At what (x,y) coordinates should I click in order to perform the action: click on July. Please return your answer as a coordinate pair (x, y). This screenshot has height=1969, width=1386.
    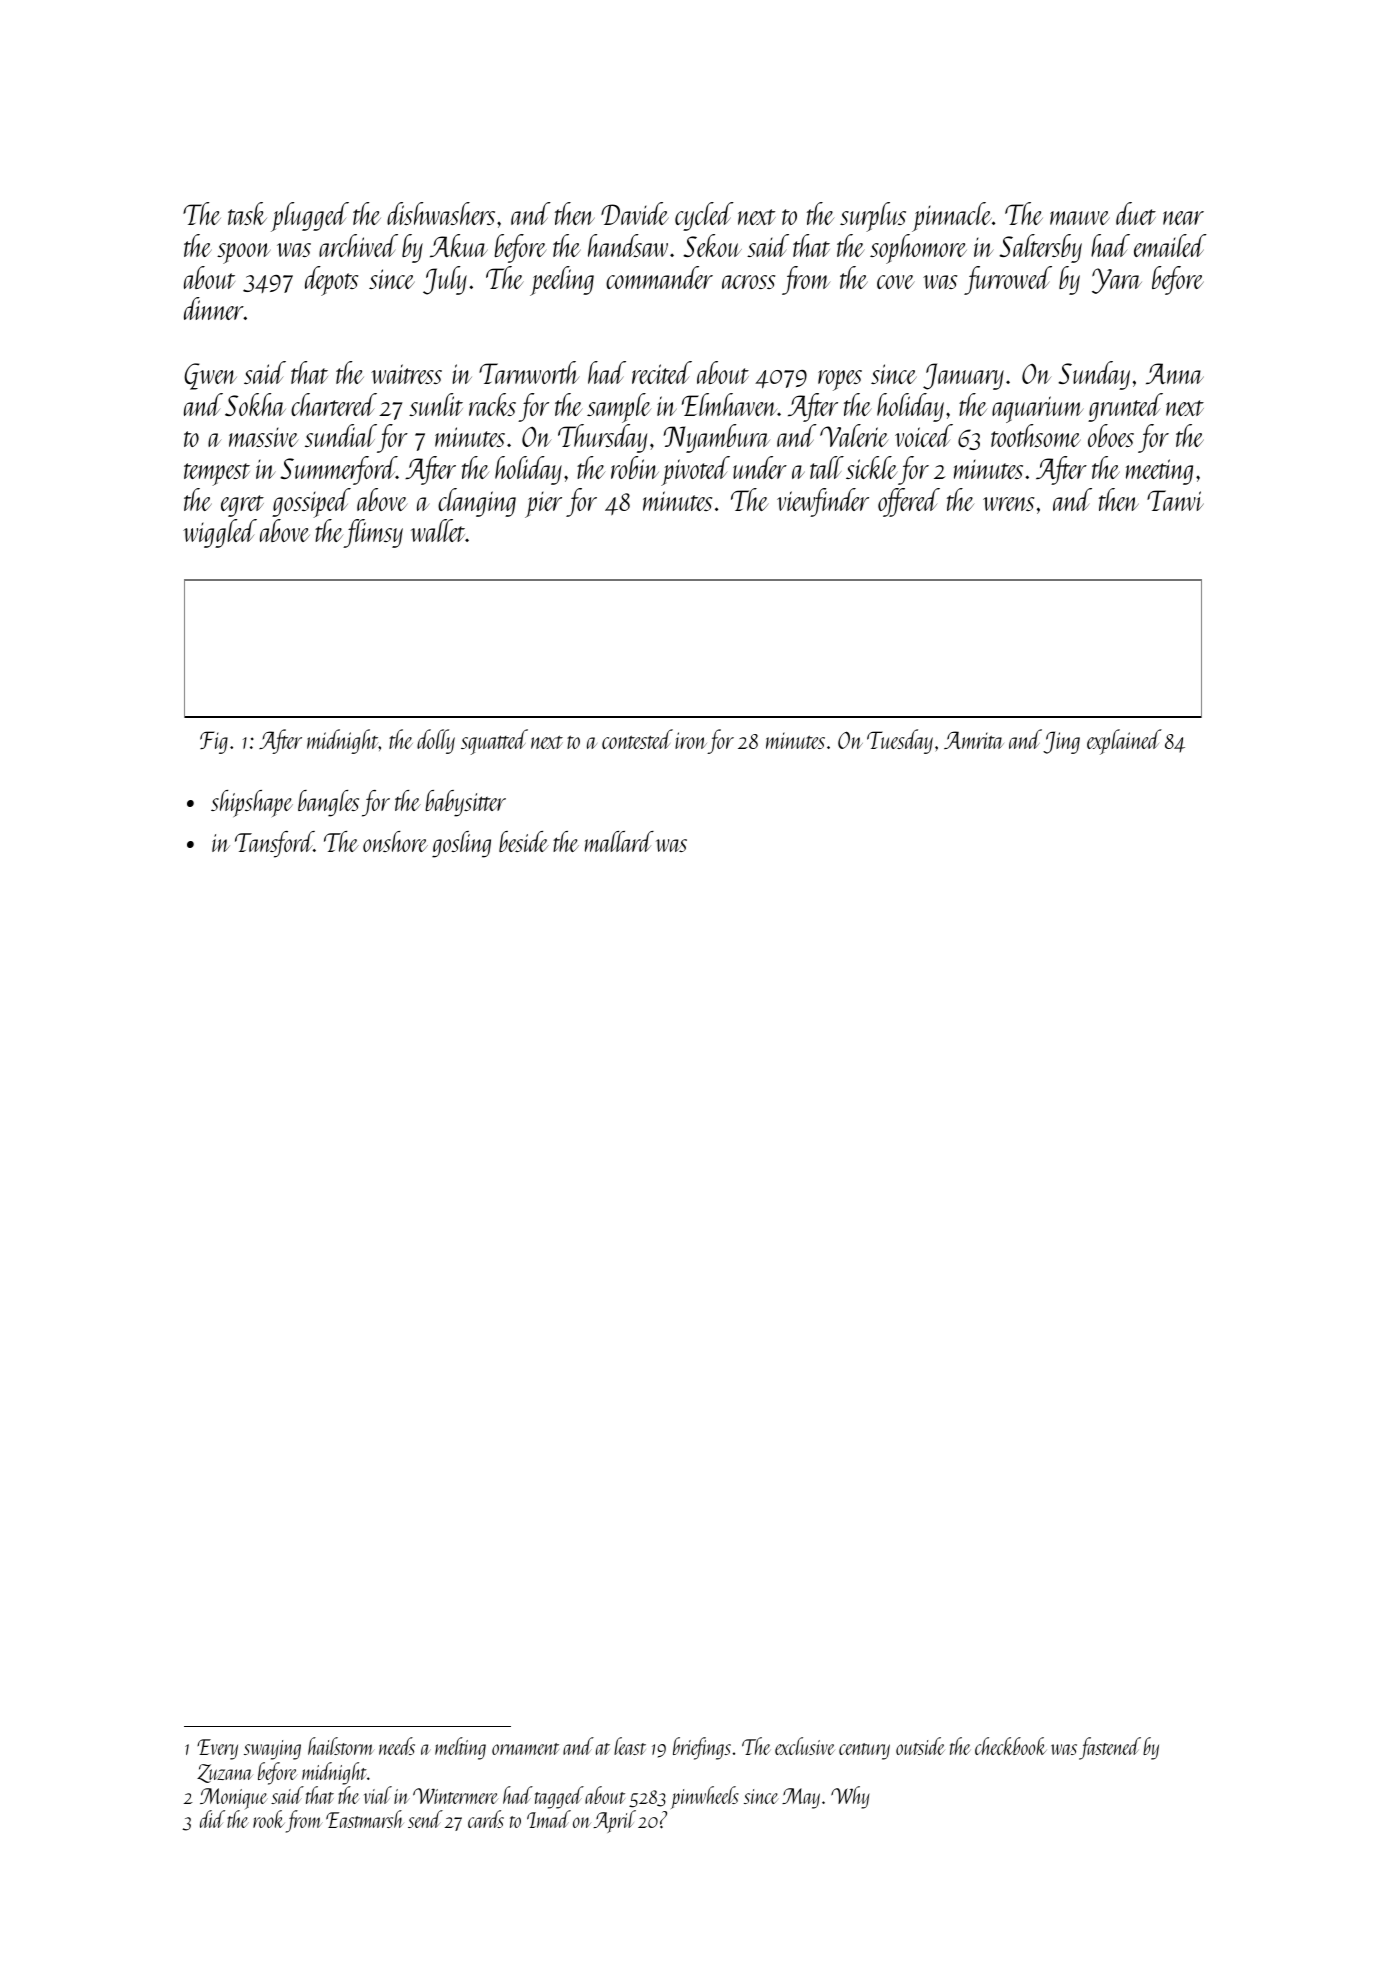
    Looking at the image, I should click on (445, 280).
